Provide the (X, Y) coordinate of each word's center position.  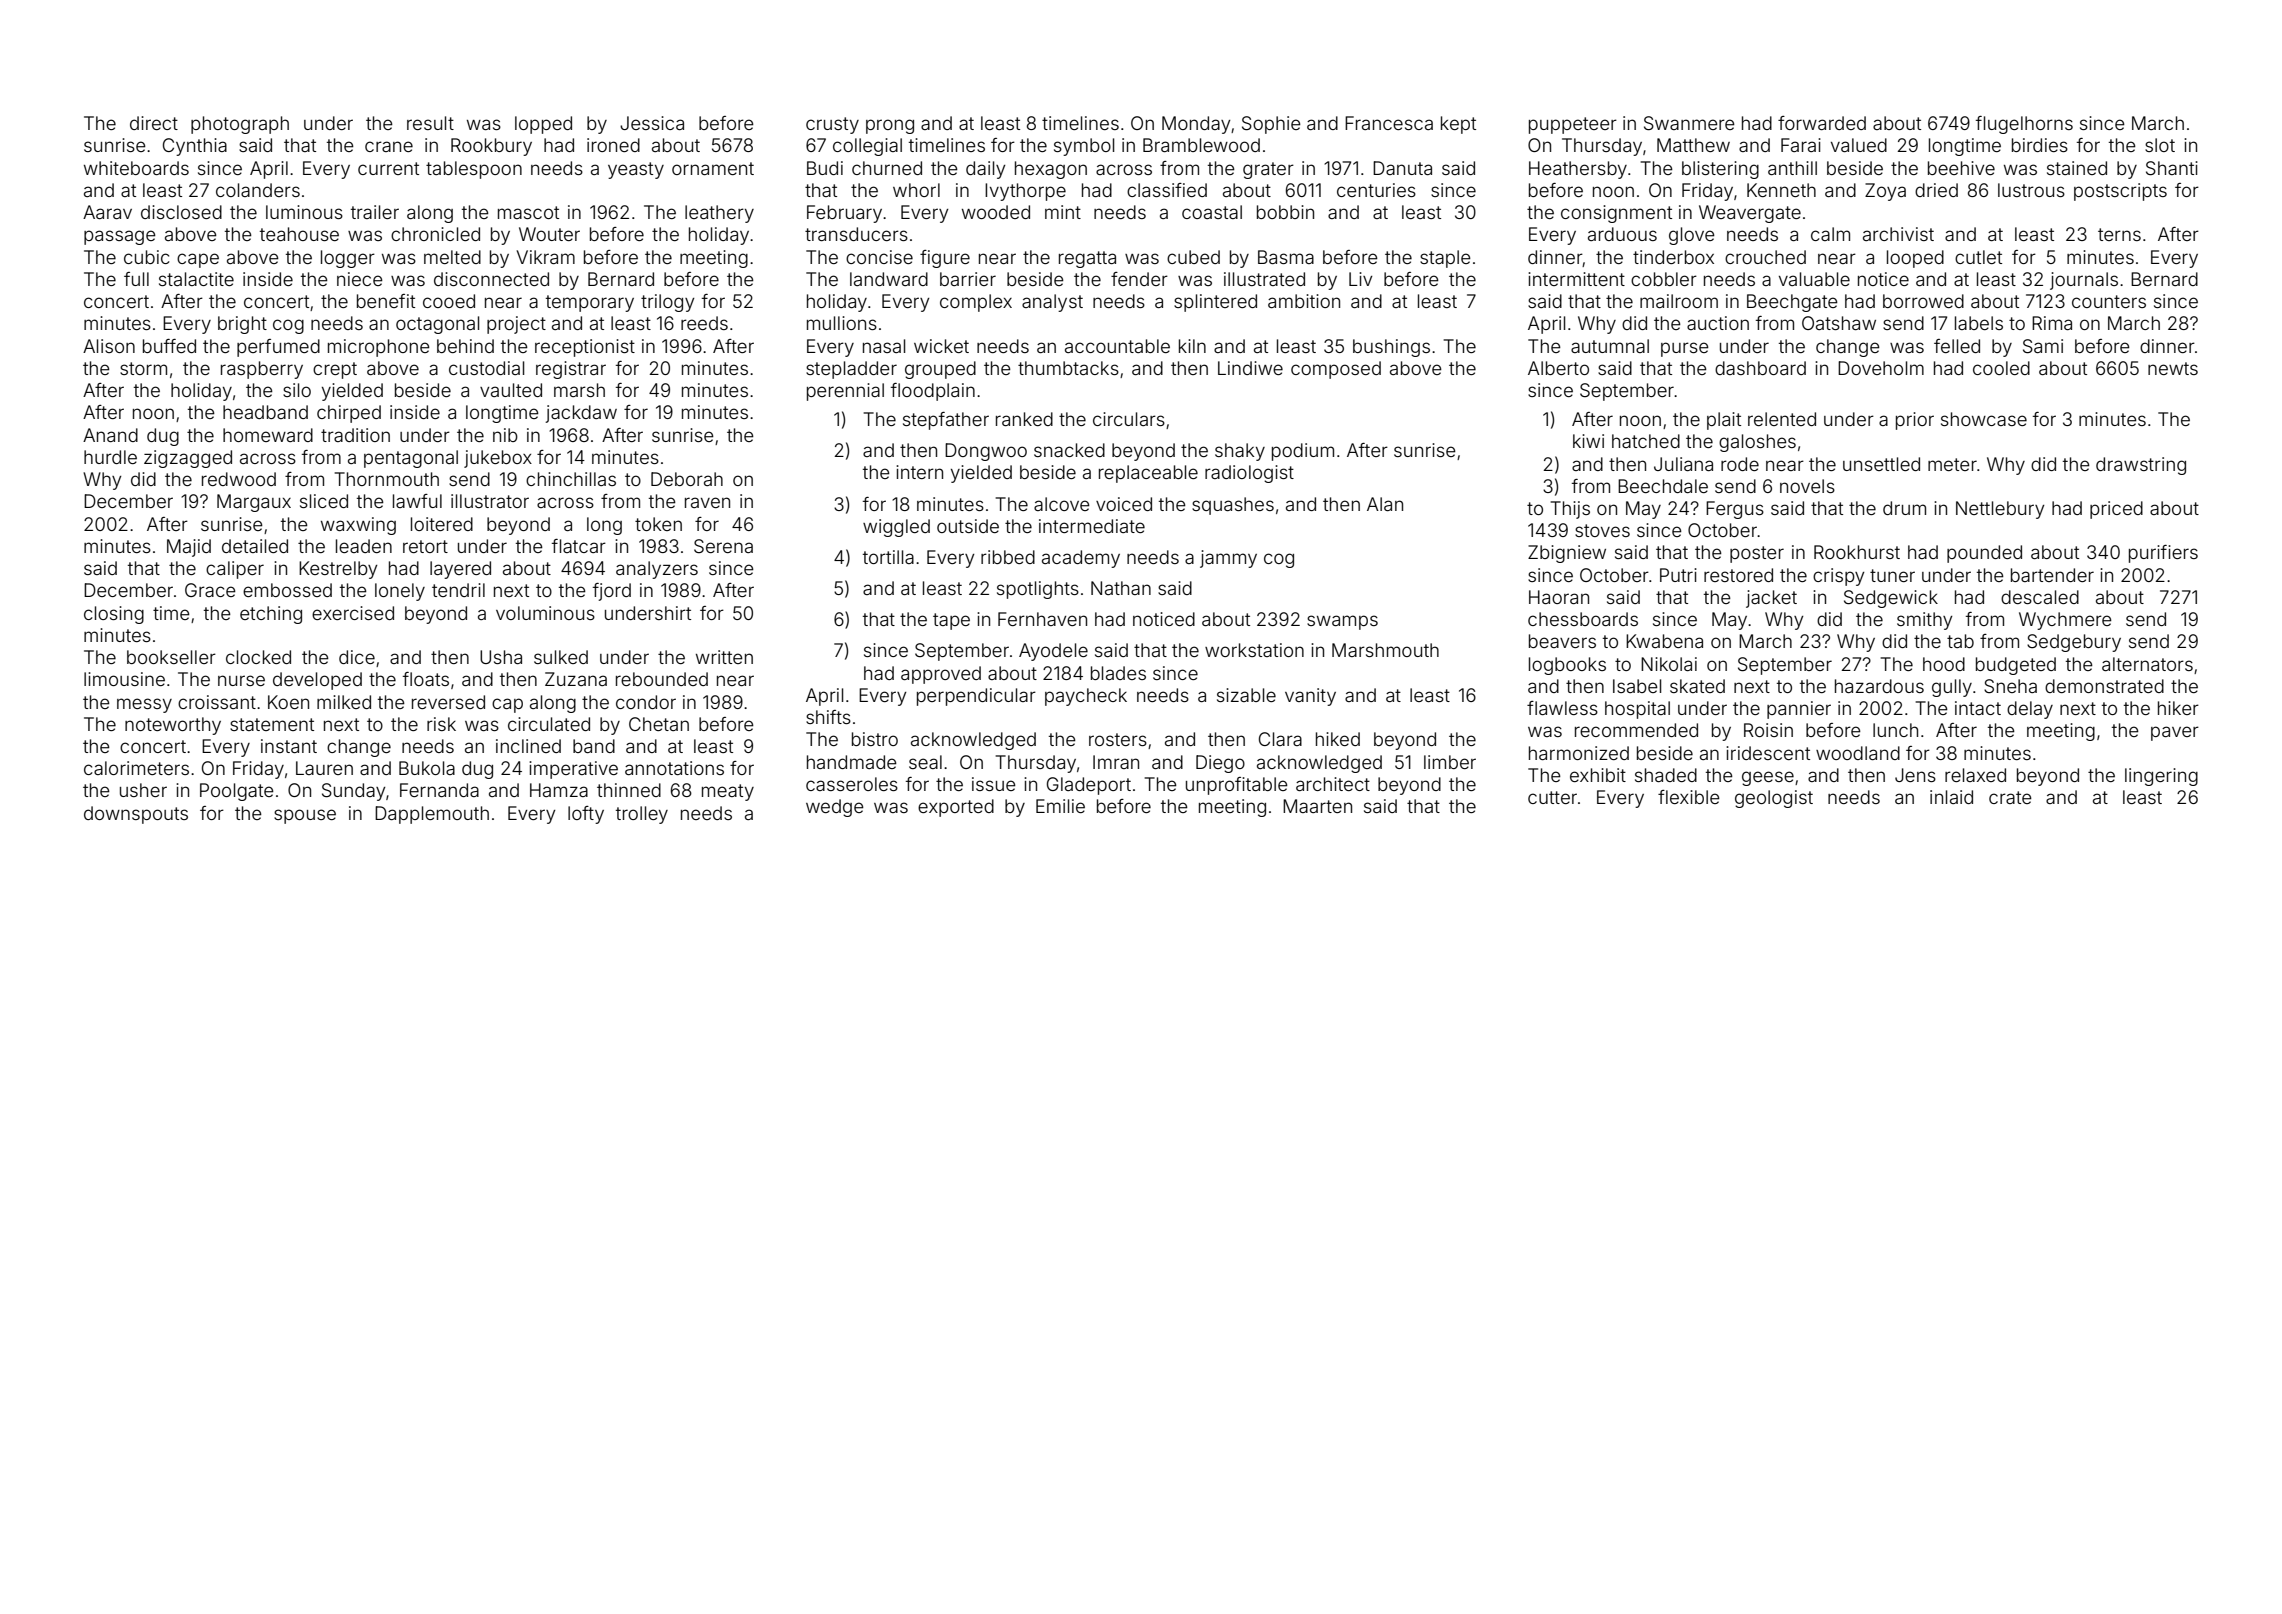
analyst (1052, 303)
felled (1957, 346)
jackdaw (581, 414)
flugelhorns (2024, 125)
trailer (375, 212)
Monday (1196, 125)
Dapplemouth (432, 815)
